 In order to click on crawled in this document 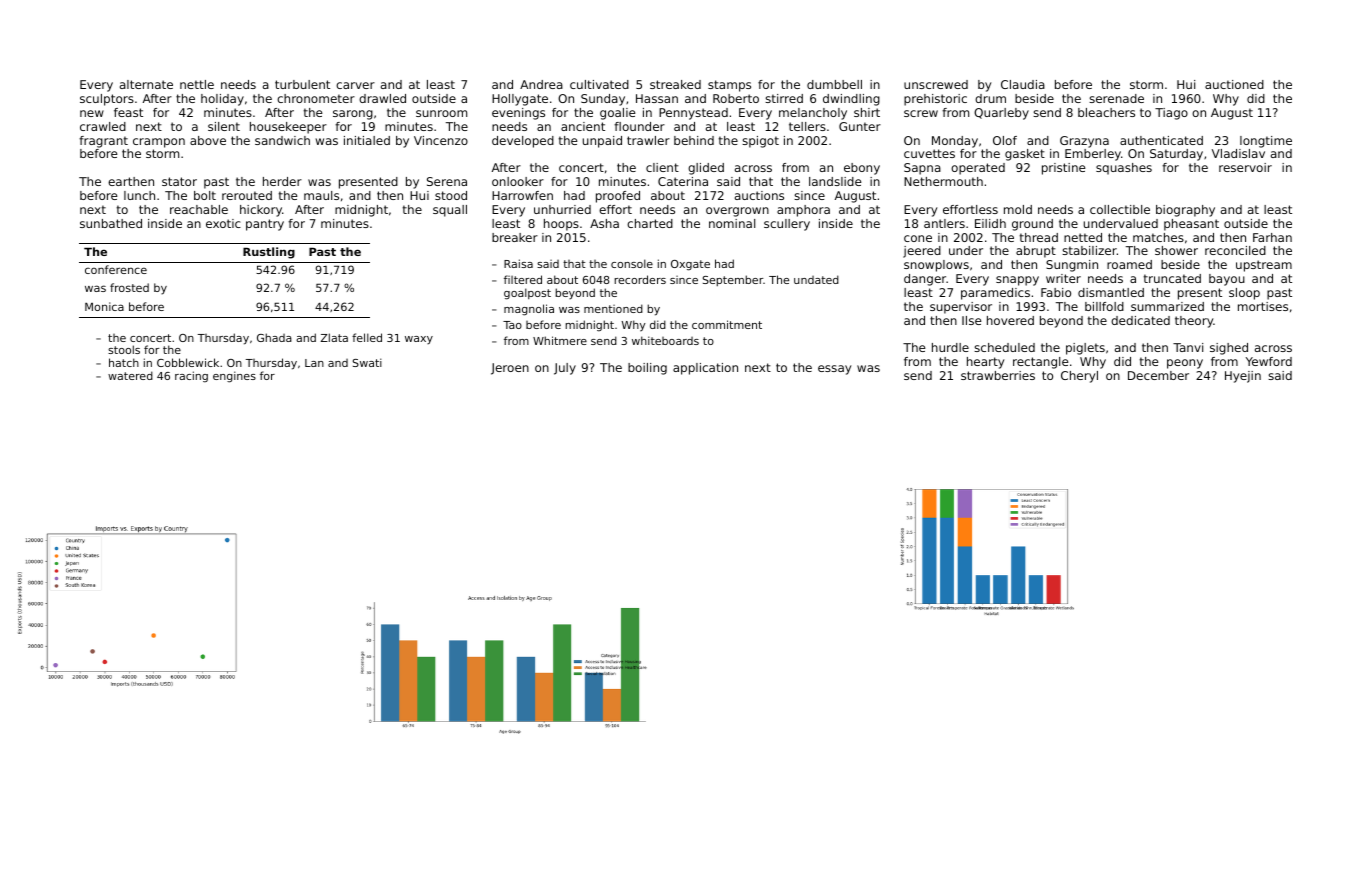, I will do `click(103, 126)`.
